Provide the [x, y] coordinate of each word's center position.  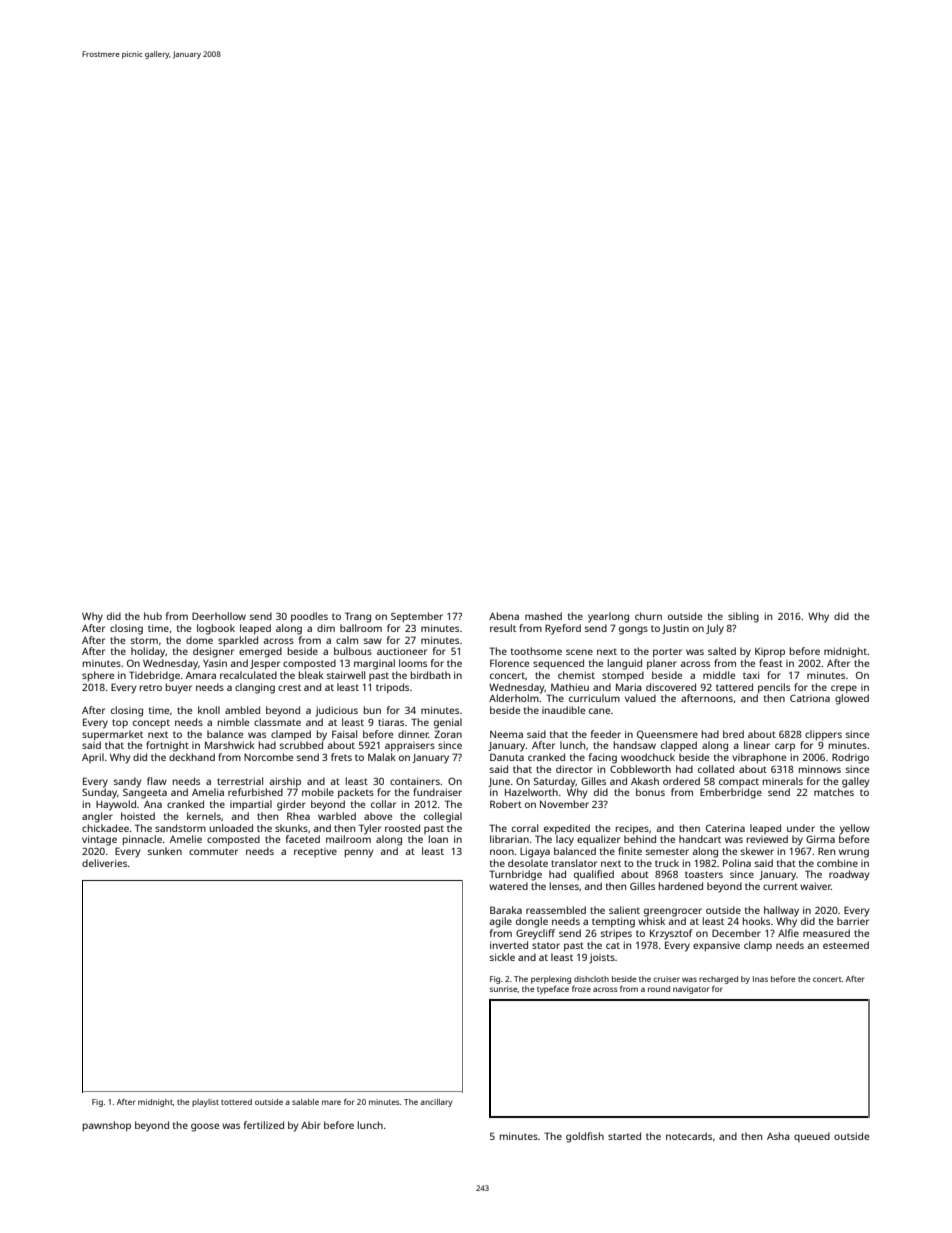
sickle [502, 957]
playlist [205, 1103]
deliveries [104, 863]
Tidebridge [154, 676]
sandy [128, 782]
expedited [567, 829]
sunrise [503, 989]
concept [151, 723]
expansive [716, 946]
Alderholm [514, 698]
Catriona [810, 698]
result [503, 628]
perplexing [551, 980]
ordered [681, 781]
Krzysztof [671, 934]
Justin [675, 629]
